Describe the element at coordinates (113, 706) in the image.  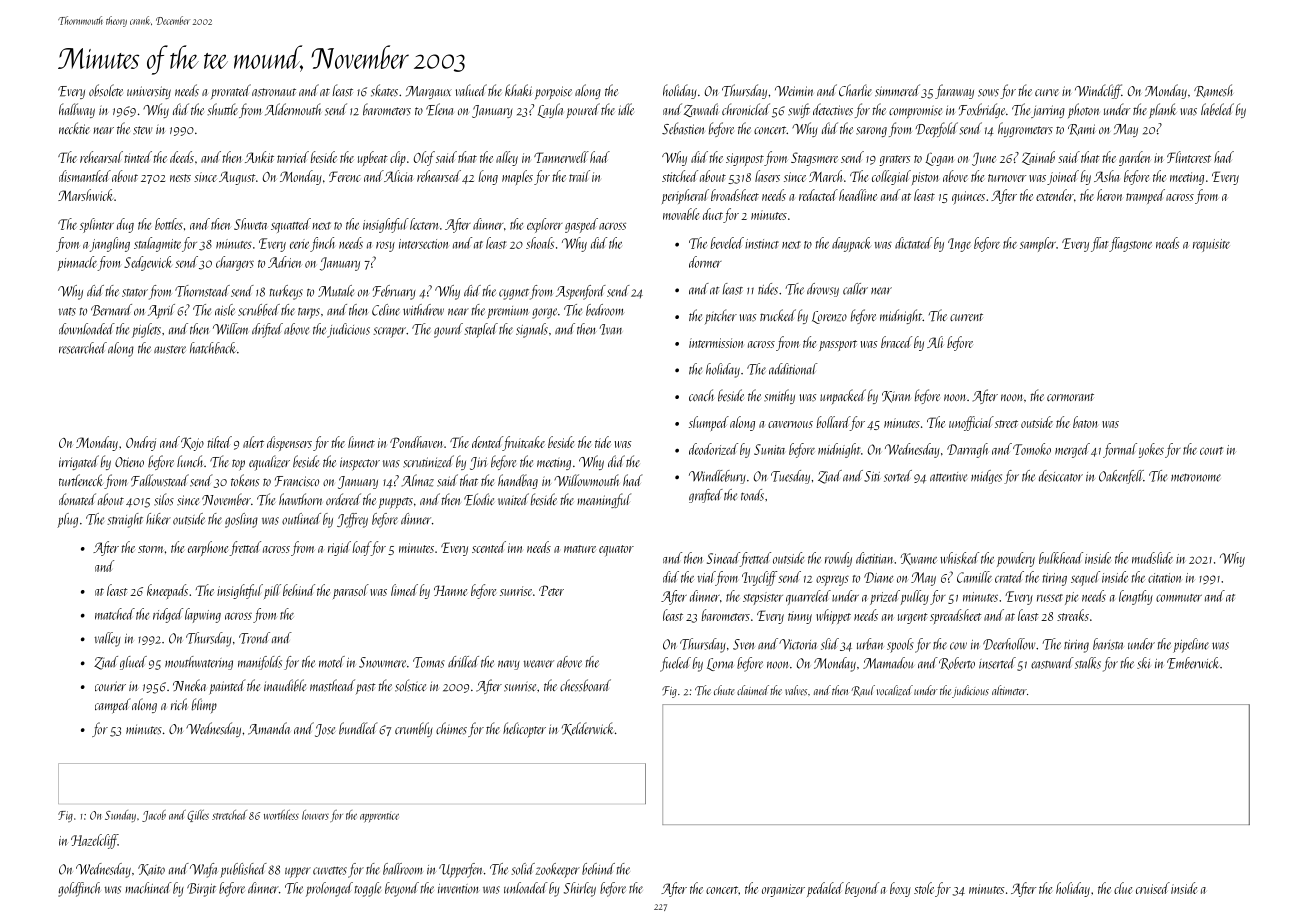
I see `camped` at that location.
